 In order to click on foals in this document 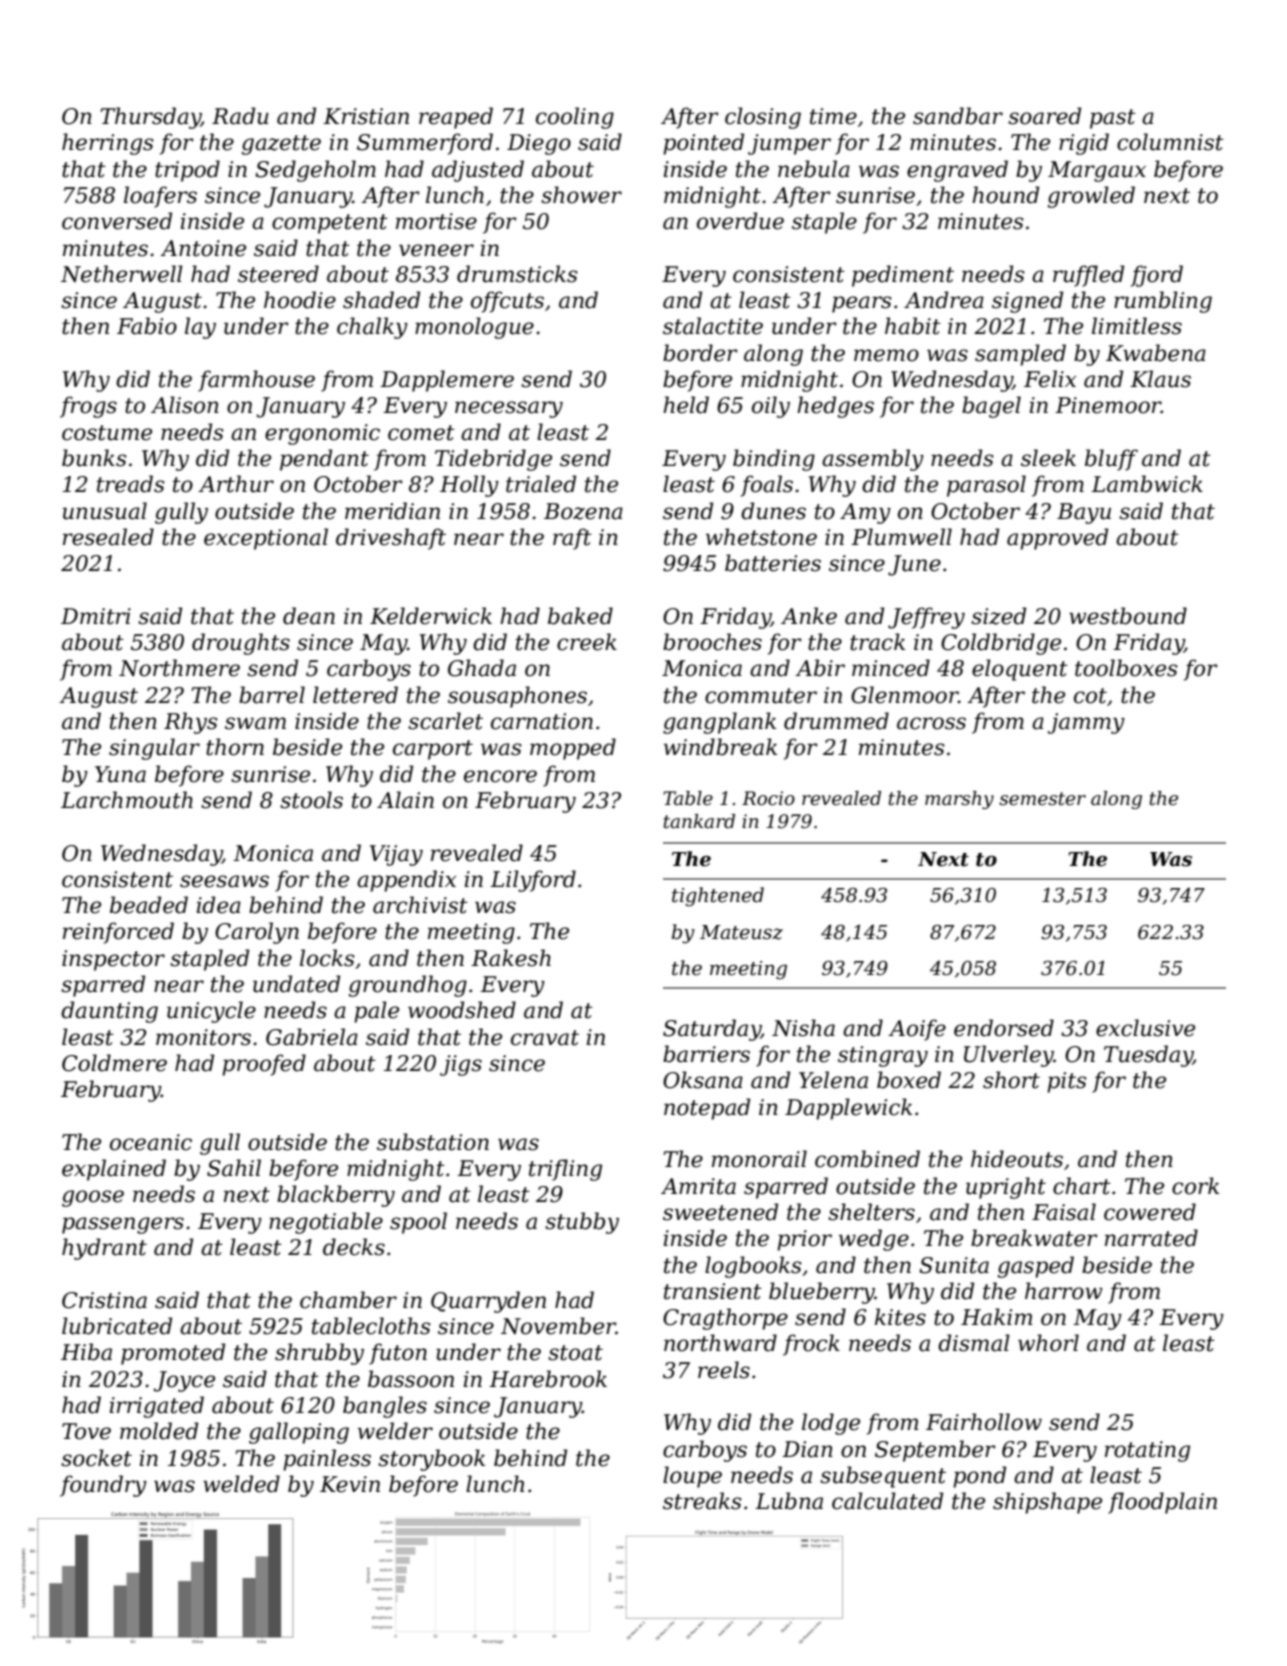, I will do `click(767, 486)`.
